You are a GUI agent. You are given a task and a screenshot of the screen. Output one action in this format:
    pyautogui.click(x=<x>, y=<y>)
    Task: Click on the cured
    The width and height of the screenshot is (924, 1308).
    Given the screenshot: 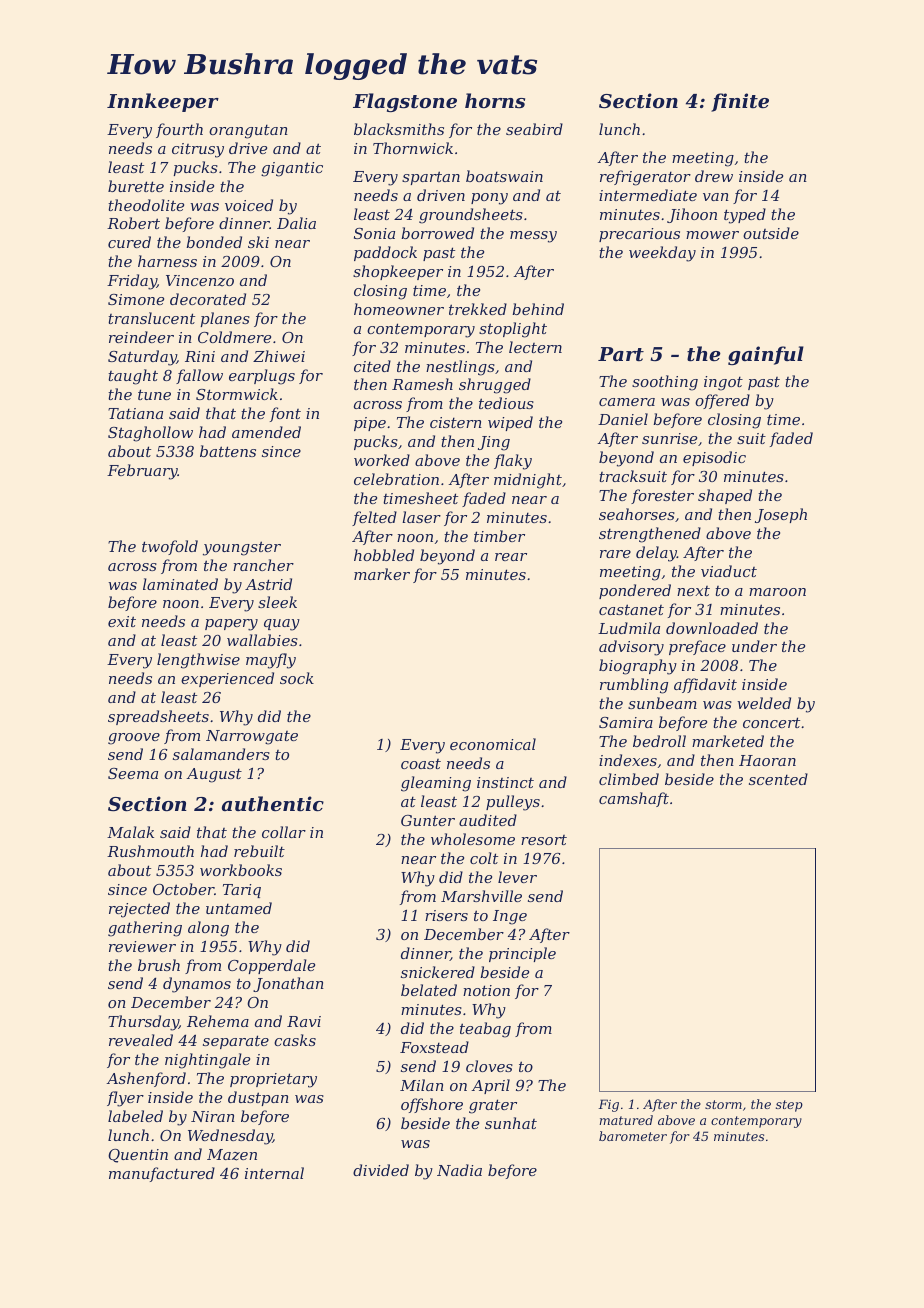 What is the action you would take?
    pyautogui.click(x=129, y=242)
